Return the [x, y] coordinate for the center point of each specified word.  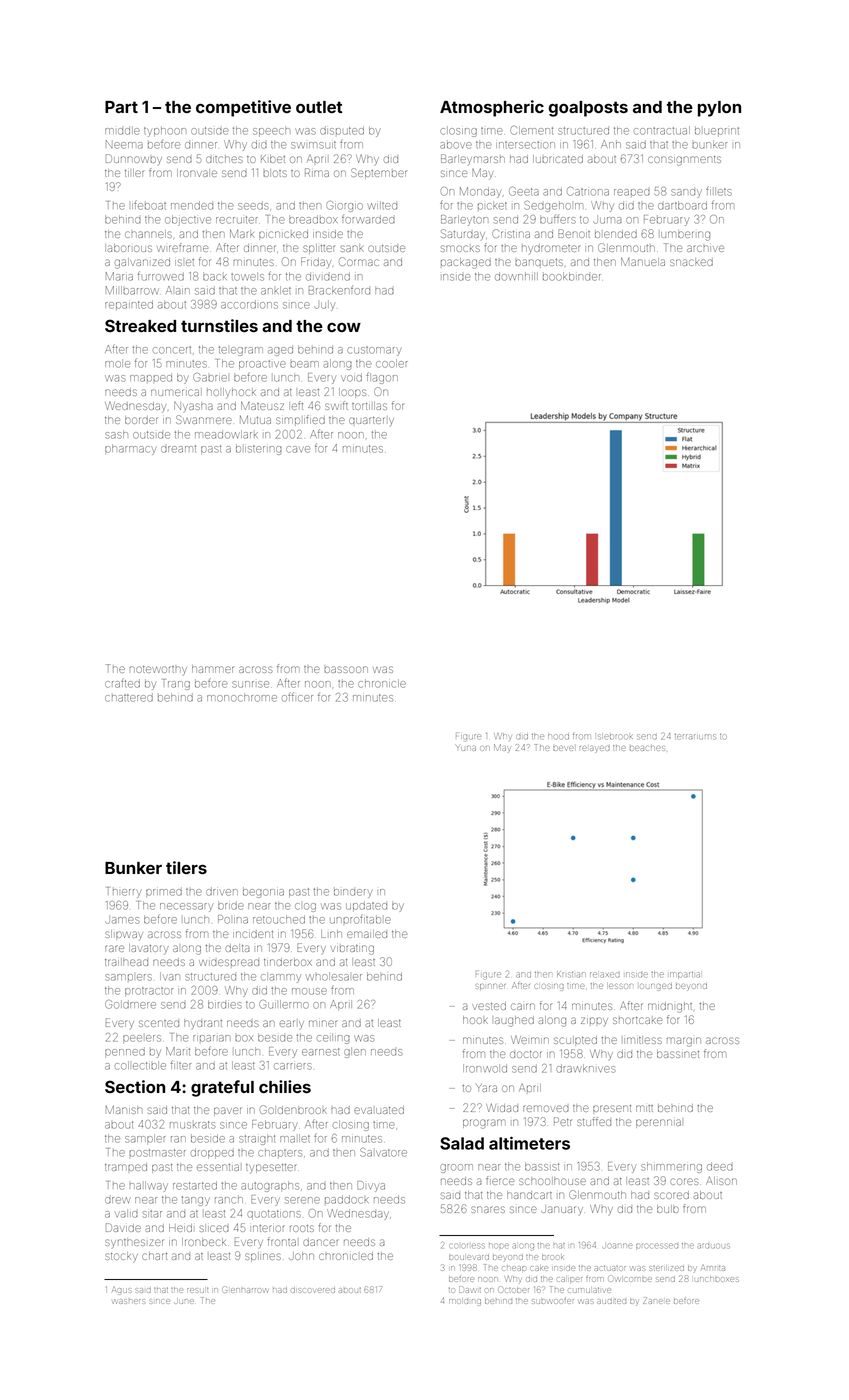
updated [366, 906]
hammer [213, 669]
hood [558, 736]
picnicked [283, 235]
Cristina [511, 233]
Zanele [656, 1300]
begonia [263, 893]
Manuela [643, 261]
